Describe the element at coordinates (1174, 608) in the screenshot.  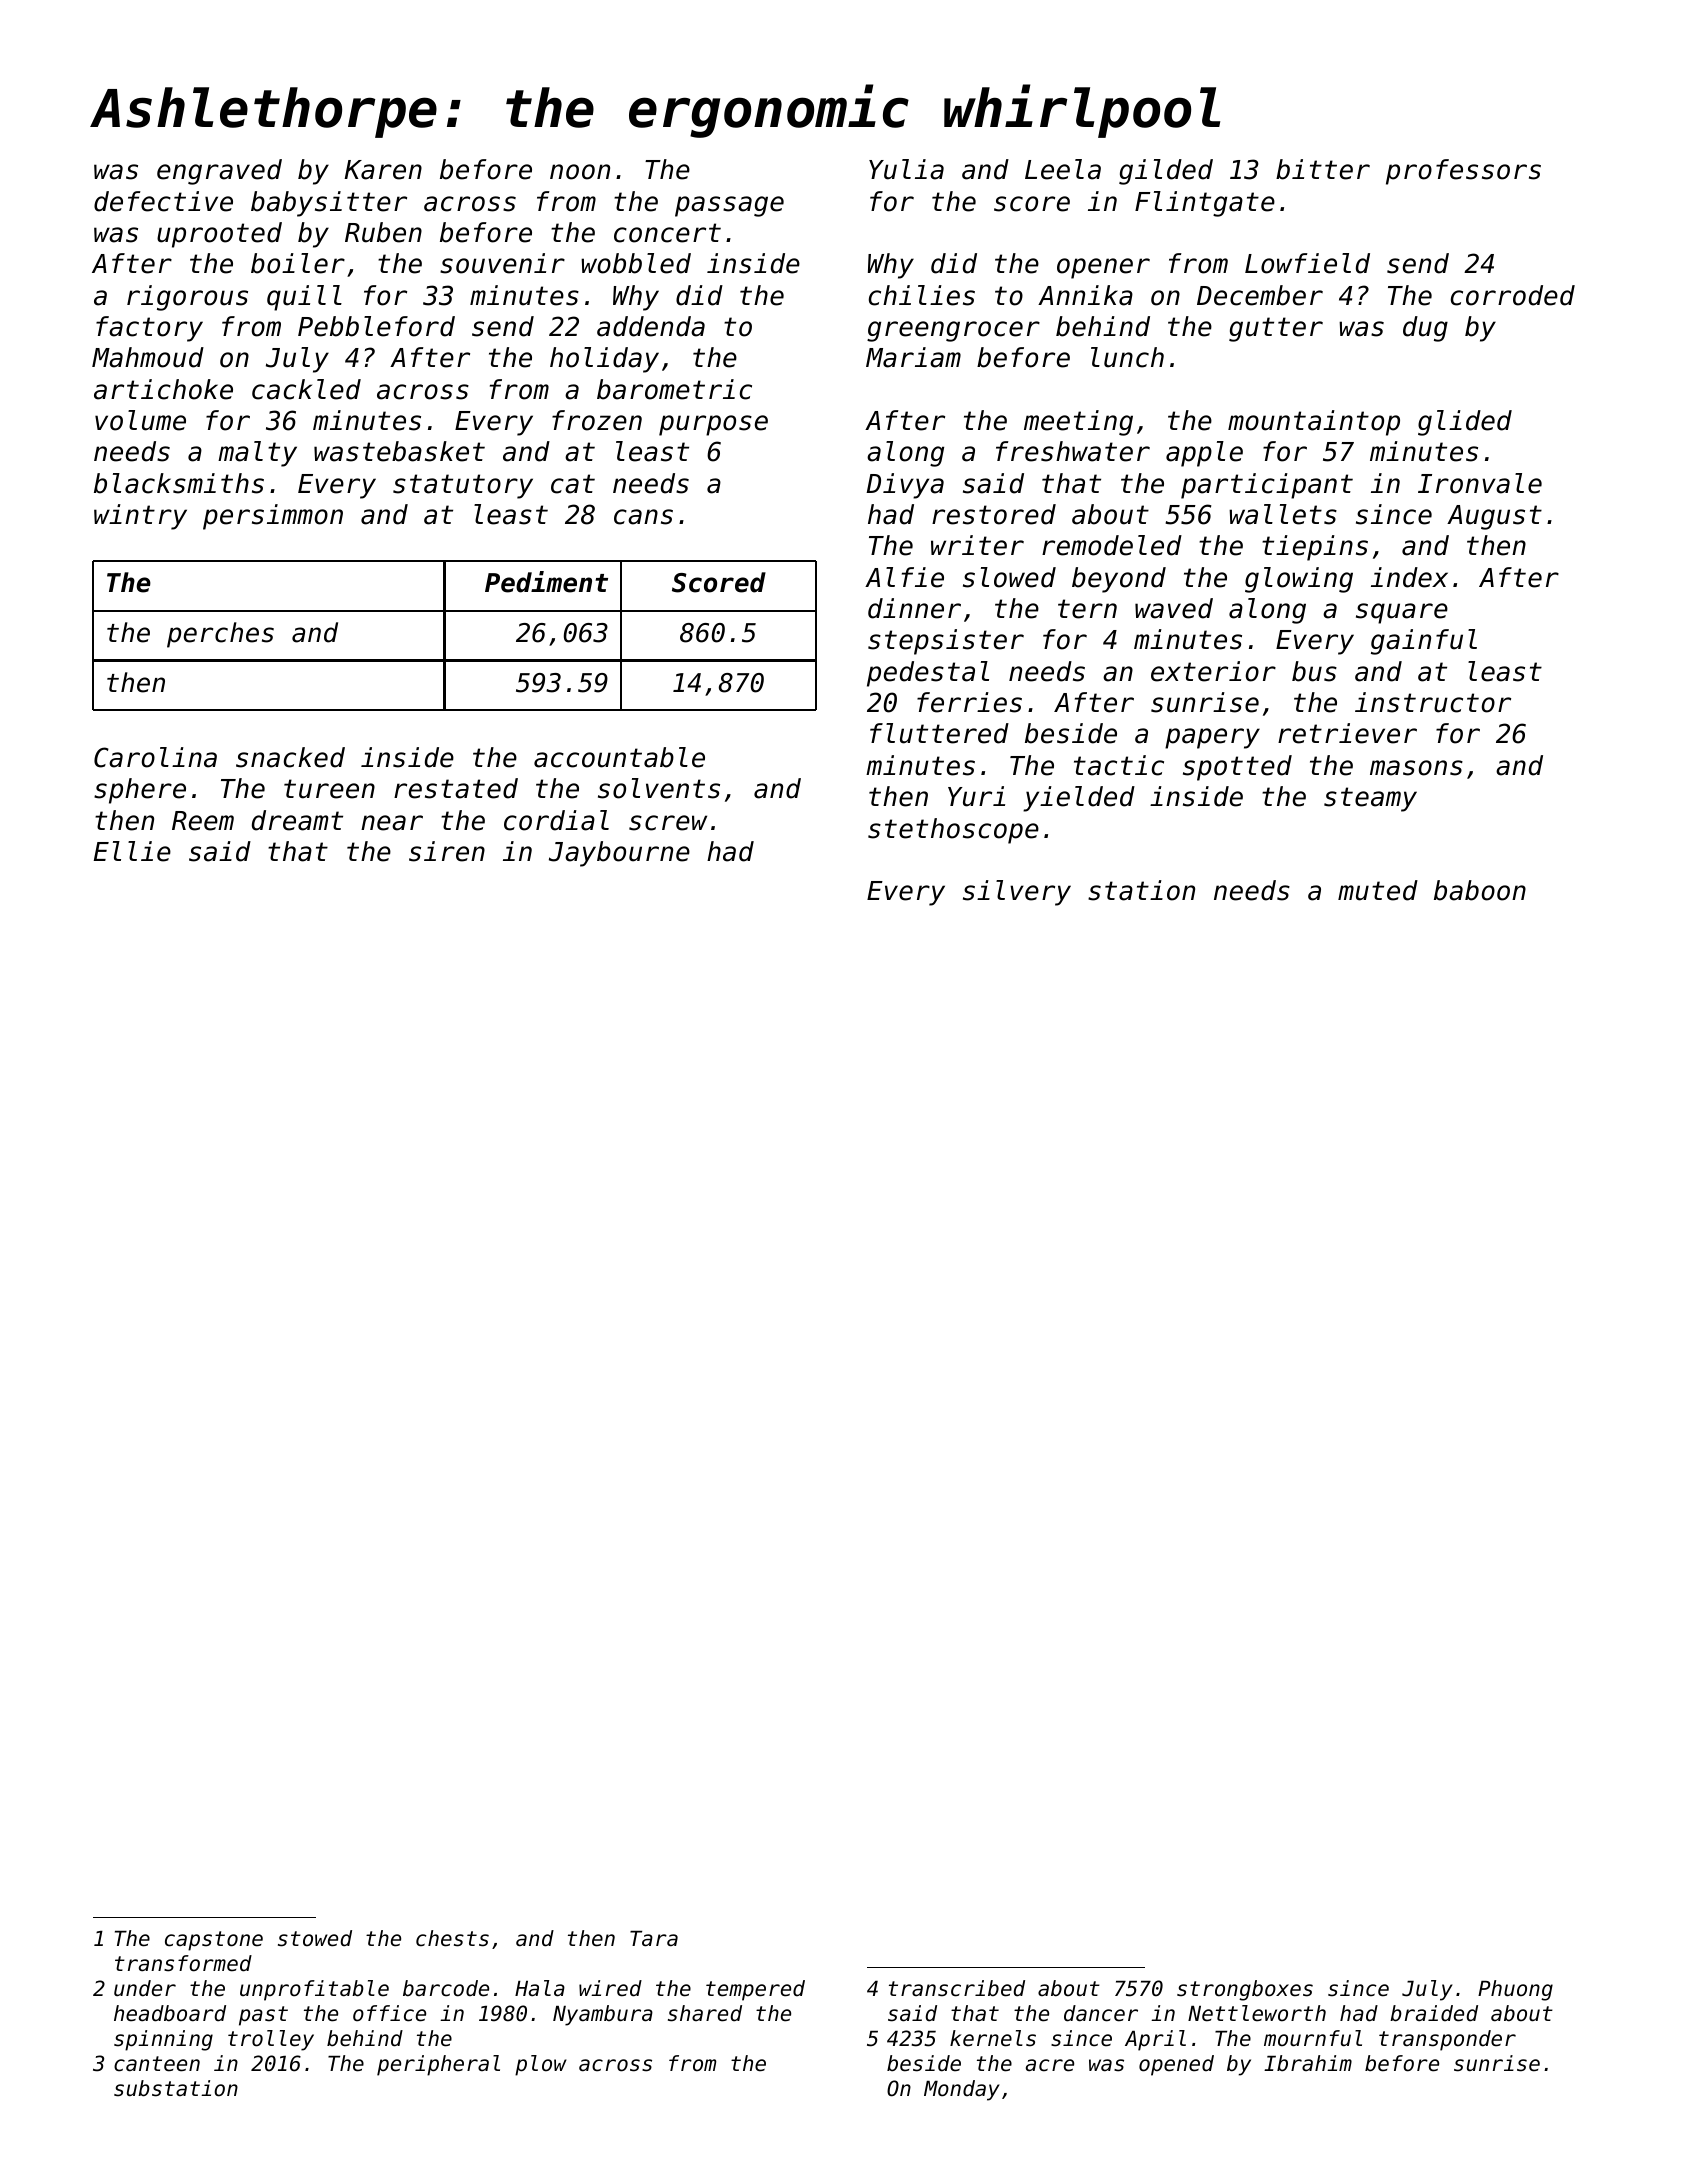
I see `waved` at that location.
